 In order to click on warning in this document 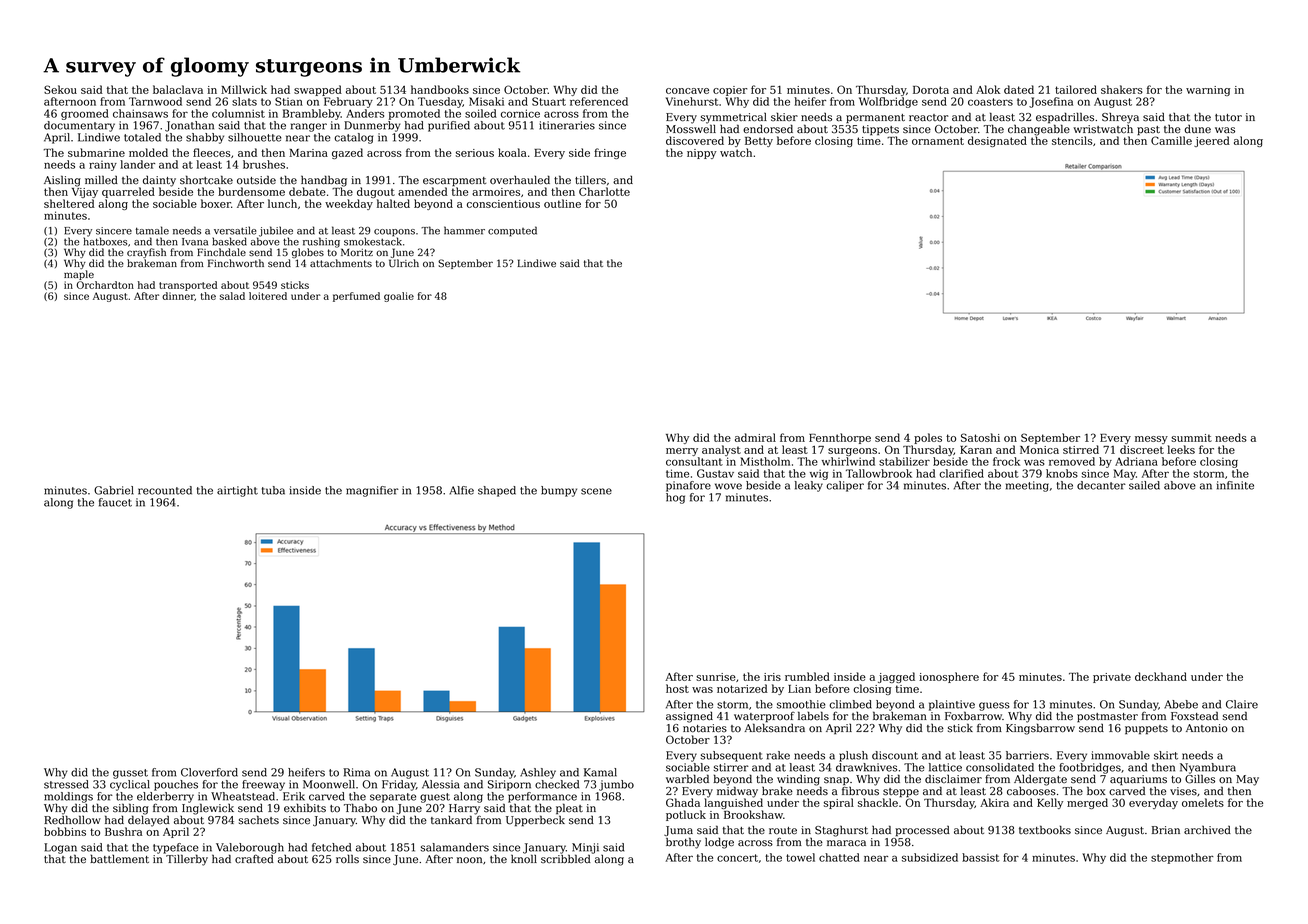, I will do `click(1208, 91)`.
